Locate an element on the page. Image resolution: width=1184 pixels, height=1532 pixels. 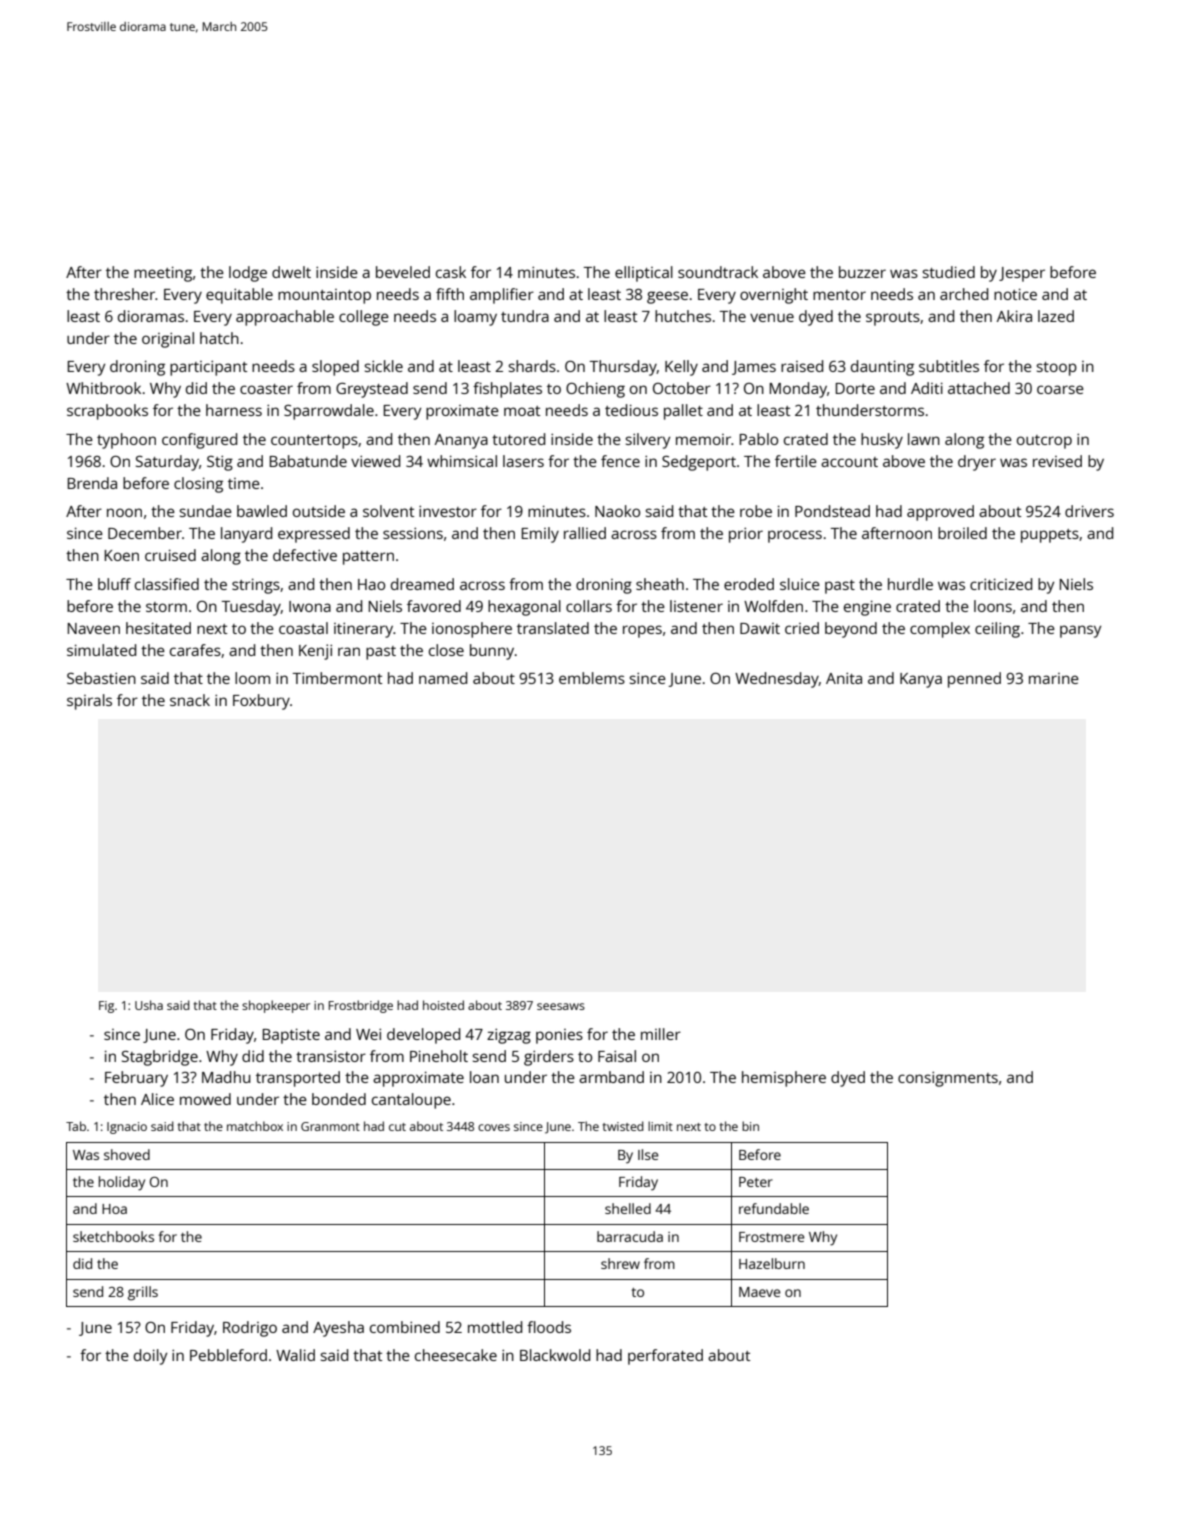
Walid is located at coordinates (295, 1355).
